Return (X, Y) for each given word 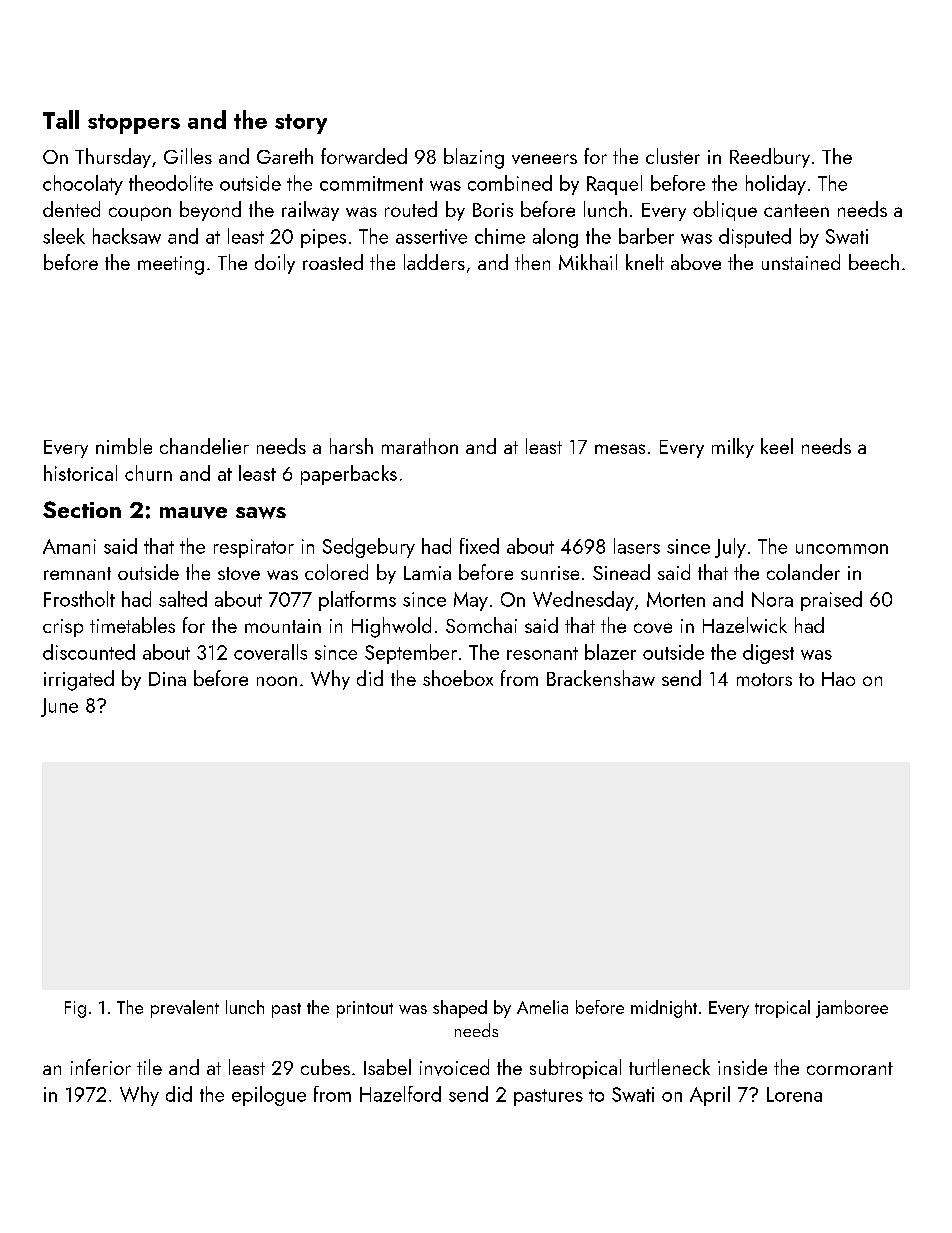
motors (764, 679)
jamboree (852, 1009)
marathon (420, 446)
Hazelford (400, 1094)
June (59, 707)
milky (733, 448)
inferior (101, 1067)
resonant (542, 653)
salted (183, 599)
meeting (171, 265)
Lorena (794, 1094)
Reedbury (770, 158)
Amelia (542, 1007)
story (301, 124)
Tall (61, 119)
